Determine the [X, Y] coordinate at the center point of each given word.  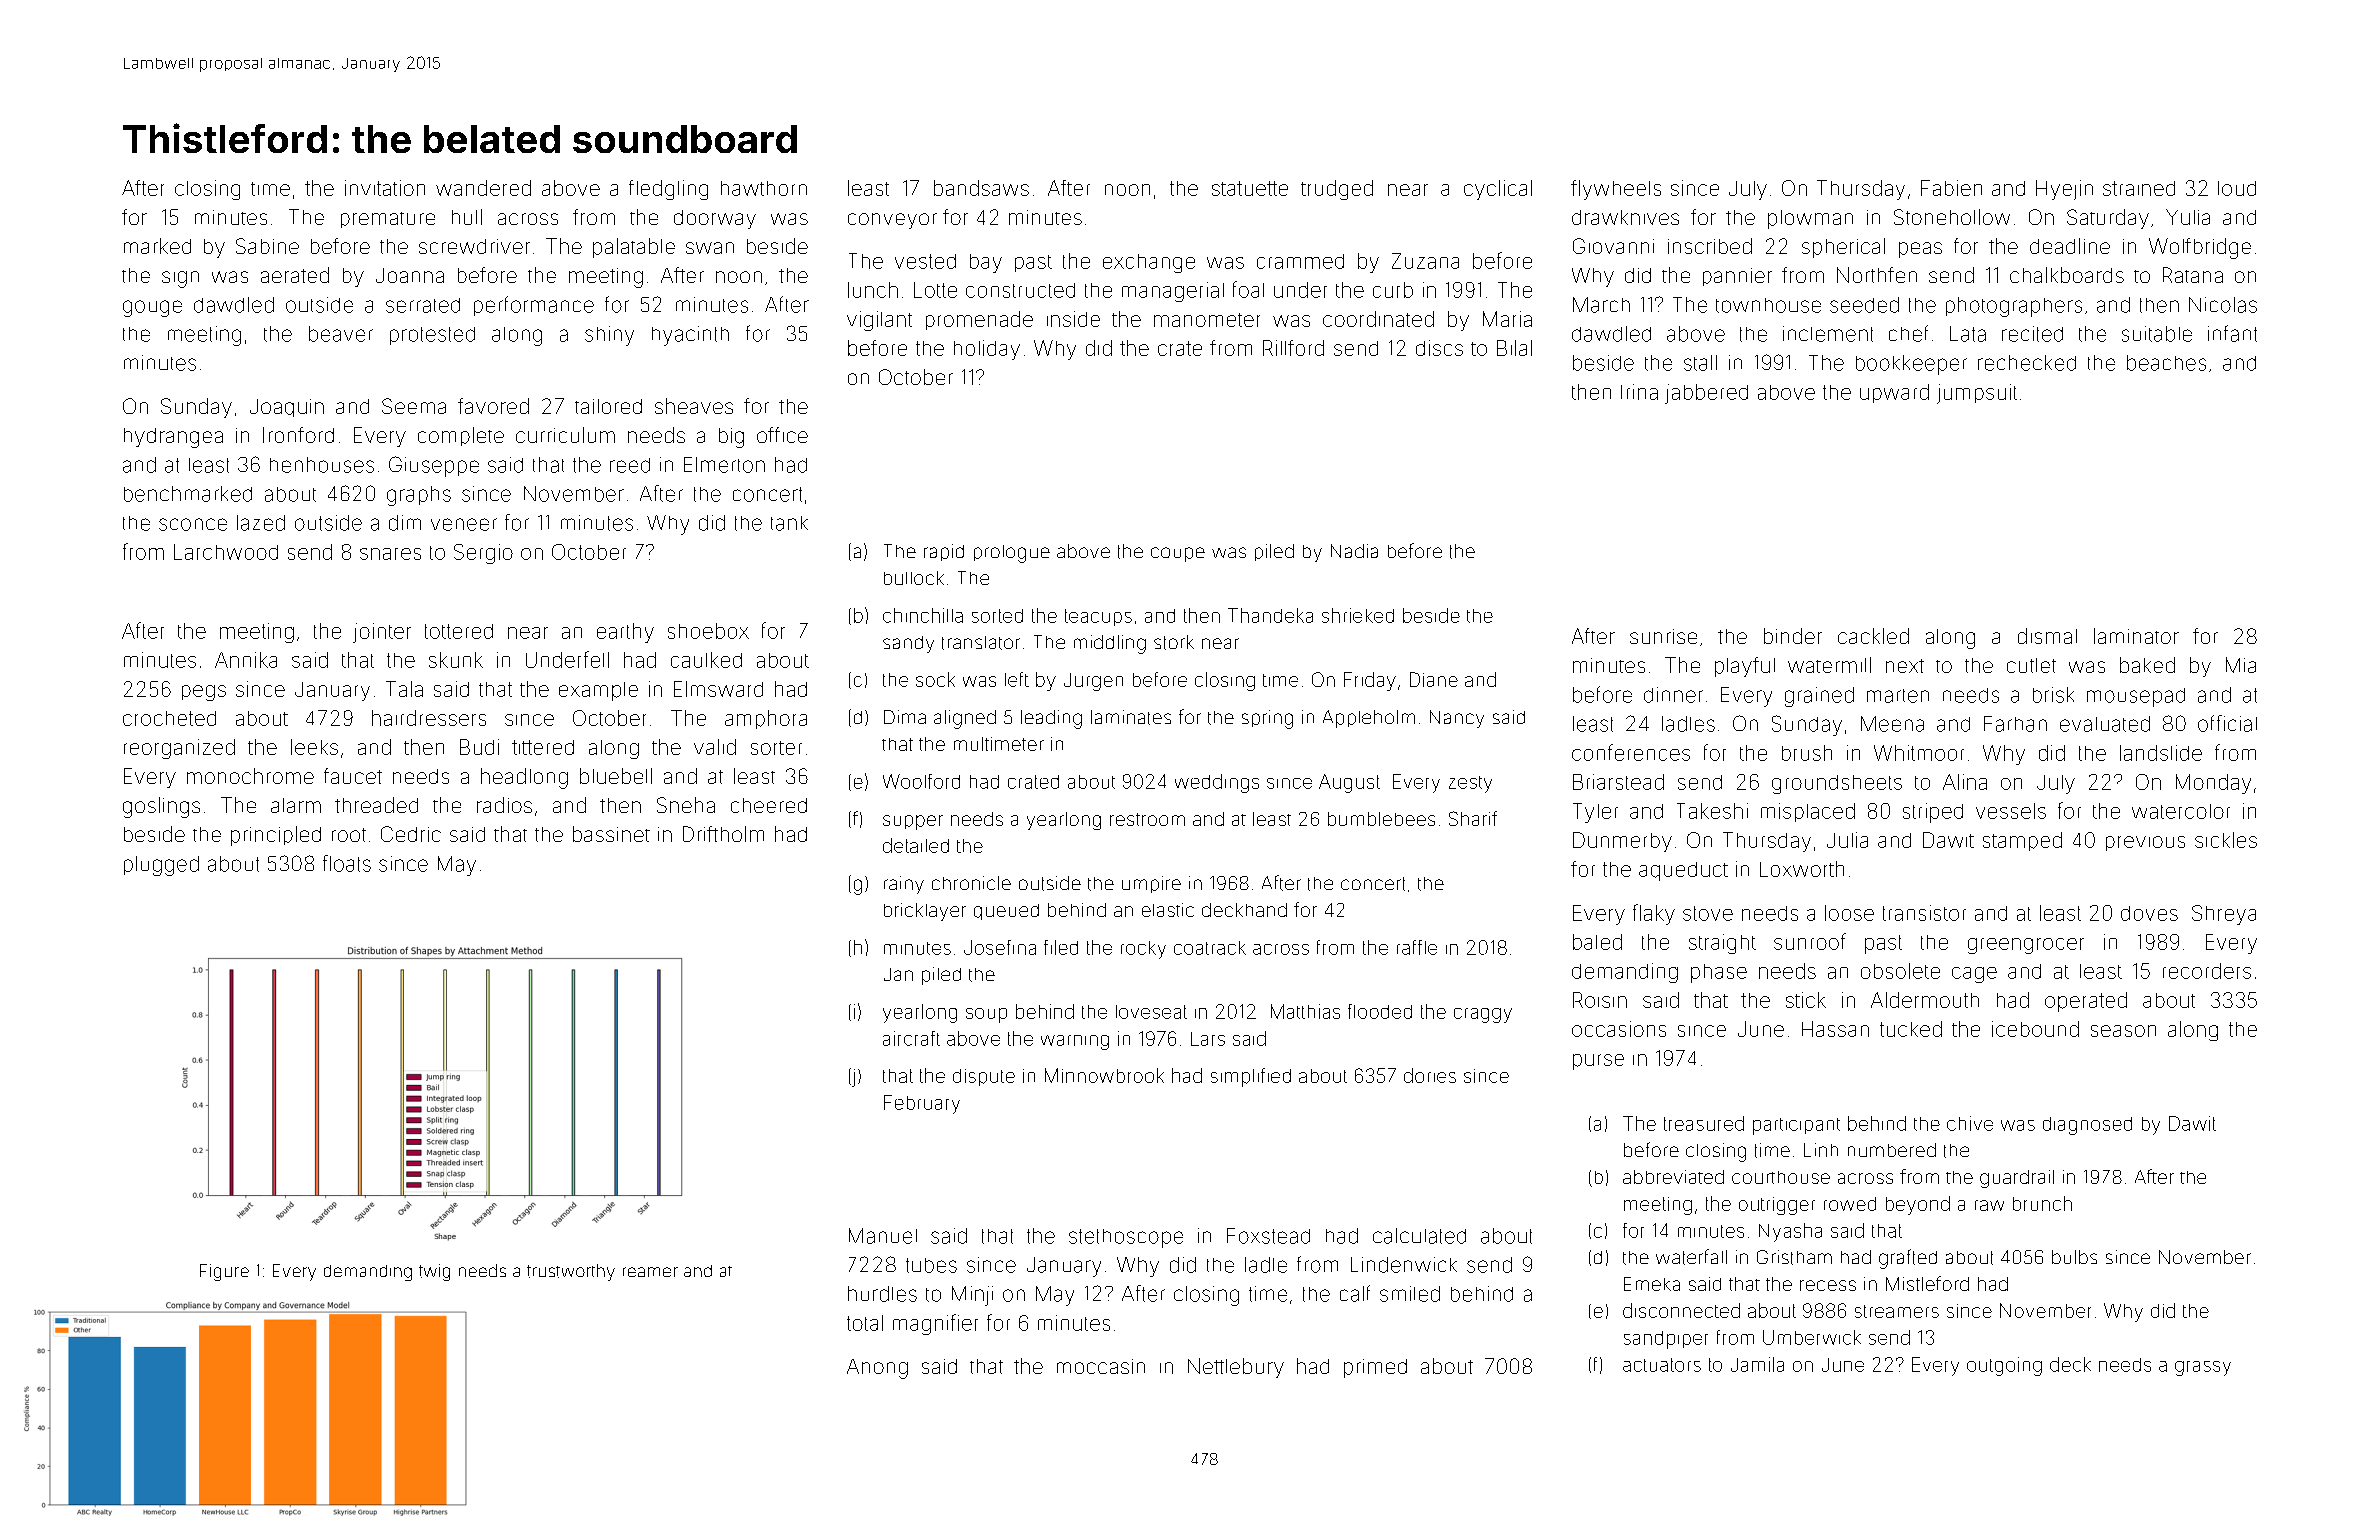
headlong [524, 778]
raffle [1417, 947]
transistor [1924, 913]
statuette [1250, 188]
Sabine [267, 246]
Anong [877, 1369]
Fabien [1951, 188]
